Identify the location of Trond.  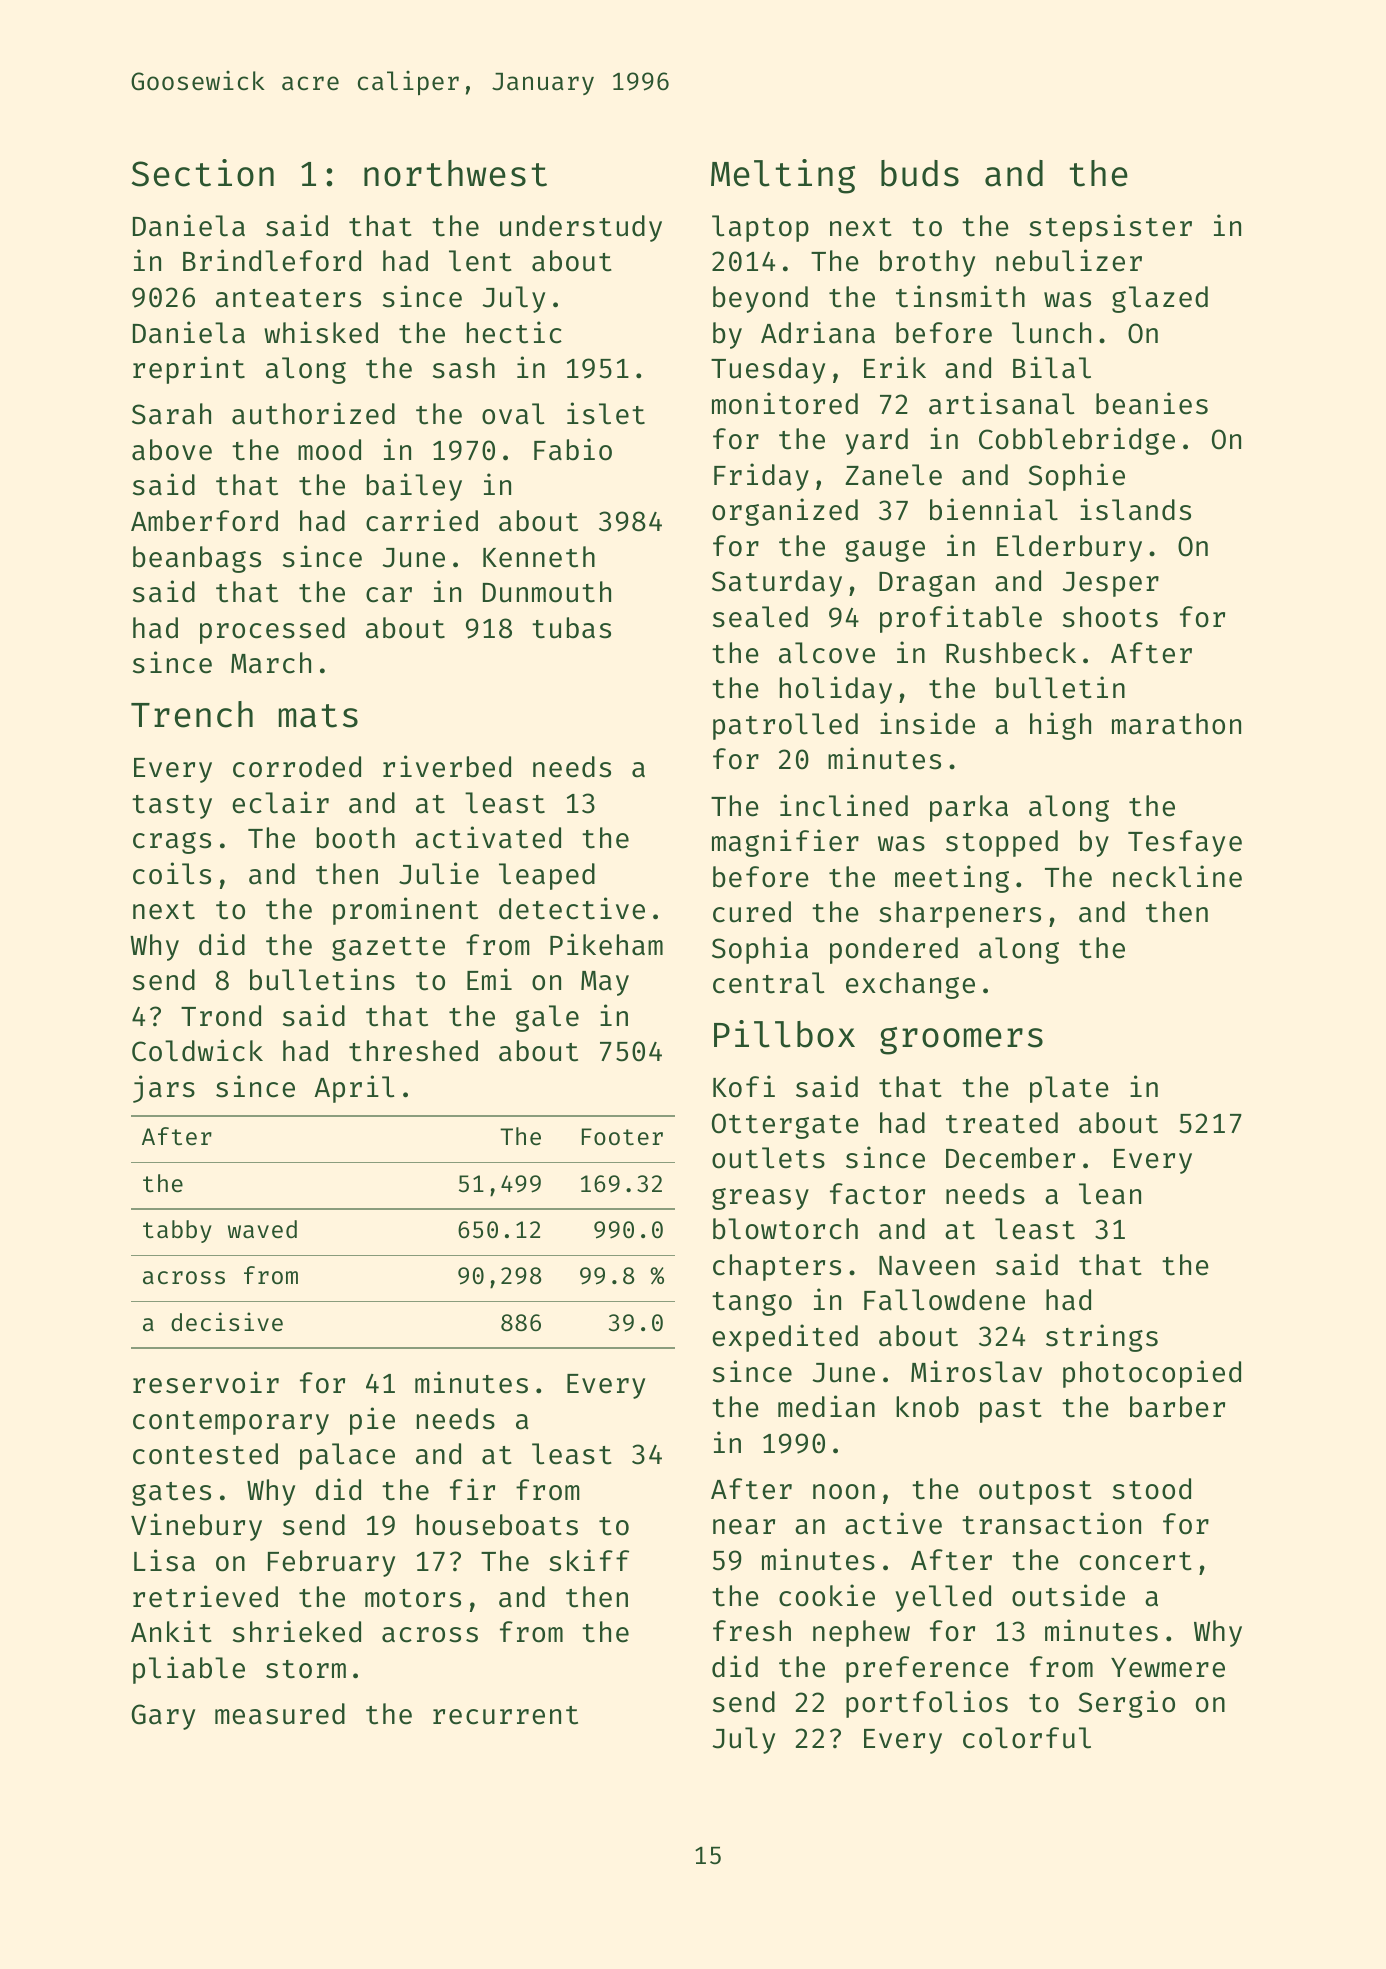
(221, 1016).
